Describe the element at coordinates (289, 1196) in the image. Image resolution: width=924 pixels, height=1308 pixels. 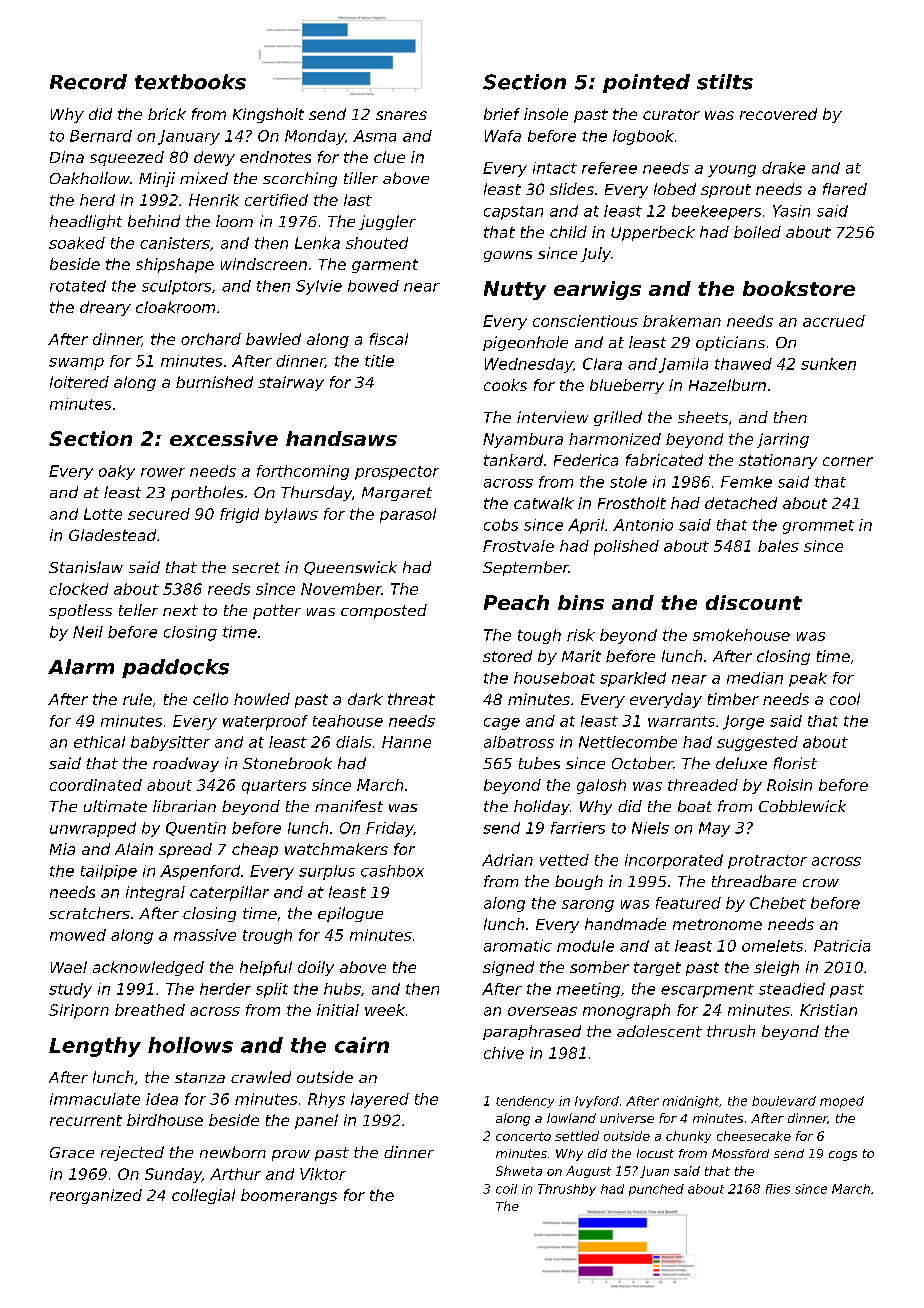
I see `boomerangs` at that location.
